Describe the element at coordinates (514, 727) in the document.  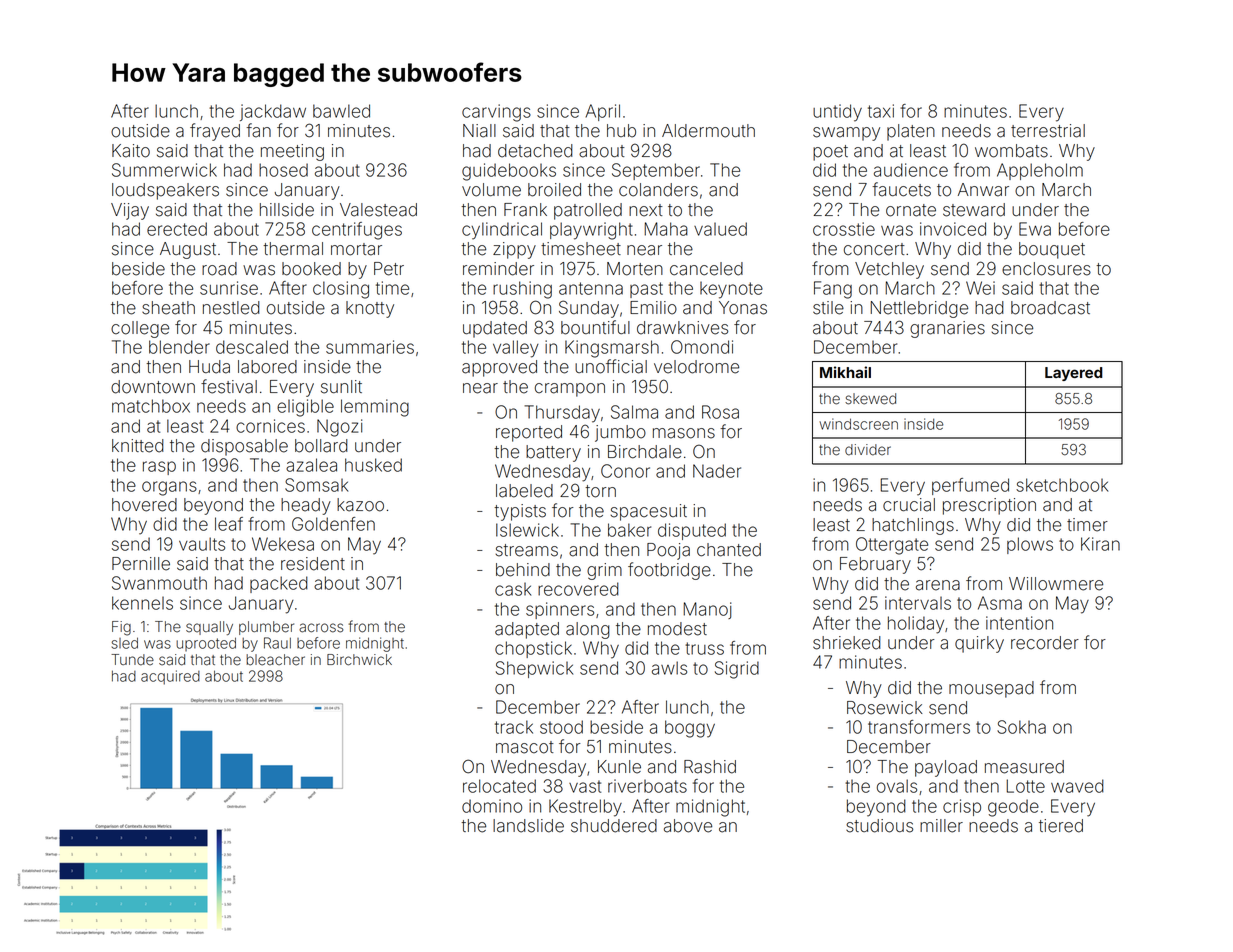
I see `track` at that location.
